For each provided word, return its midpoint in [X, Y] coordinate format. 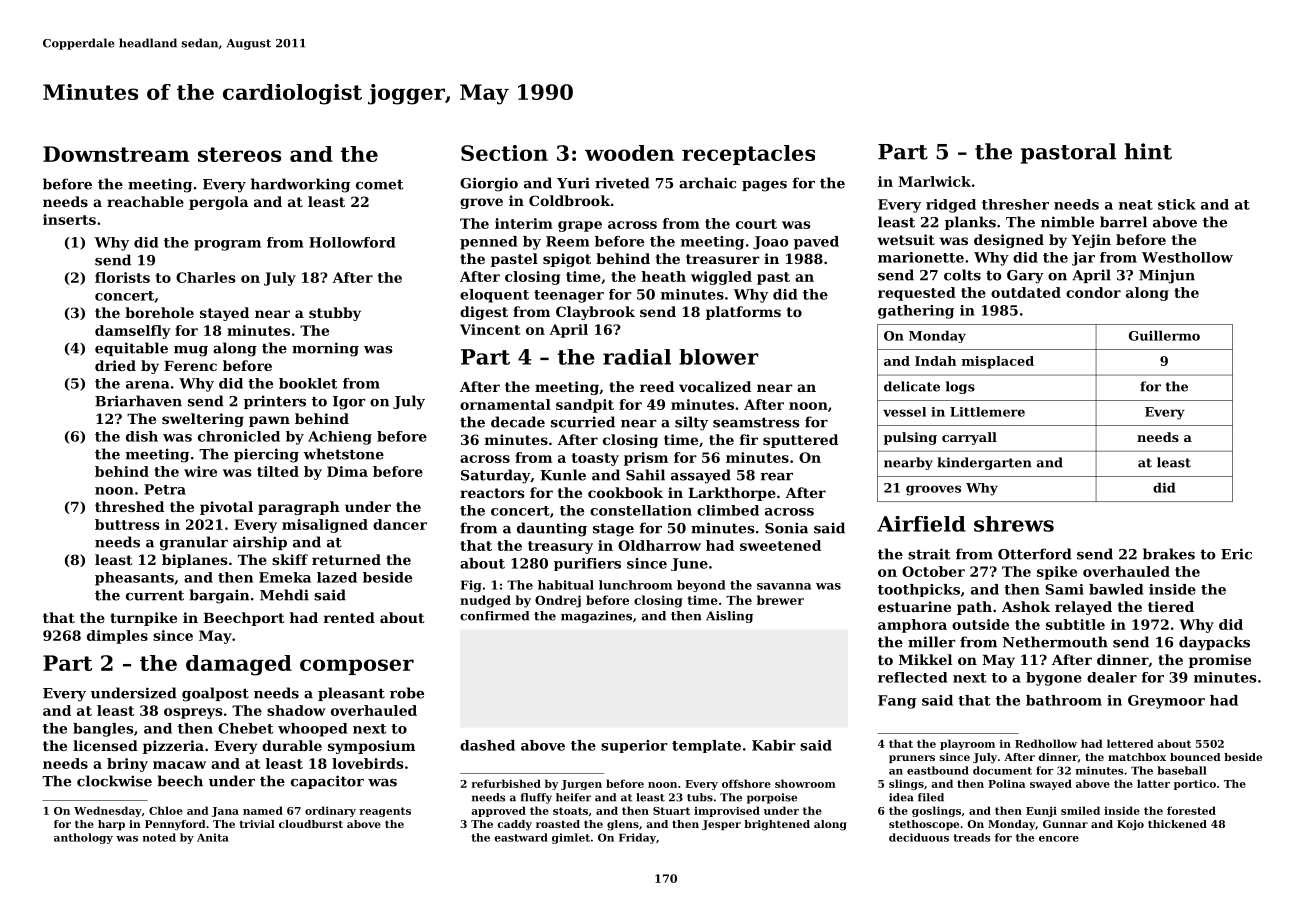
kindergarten [984, 463]
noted [159, 837]
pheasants [134, 579]
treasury [560, 547]
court [756, 224]
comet [379, 184]
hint [1148, 151]
